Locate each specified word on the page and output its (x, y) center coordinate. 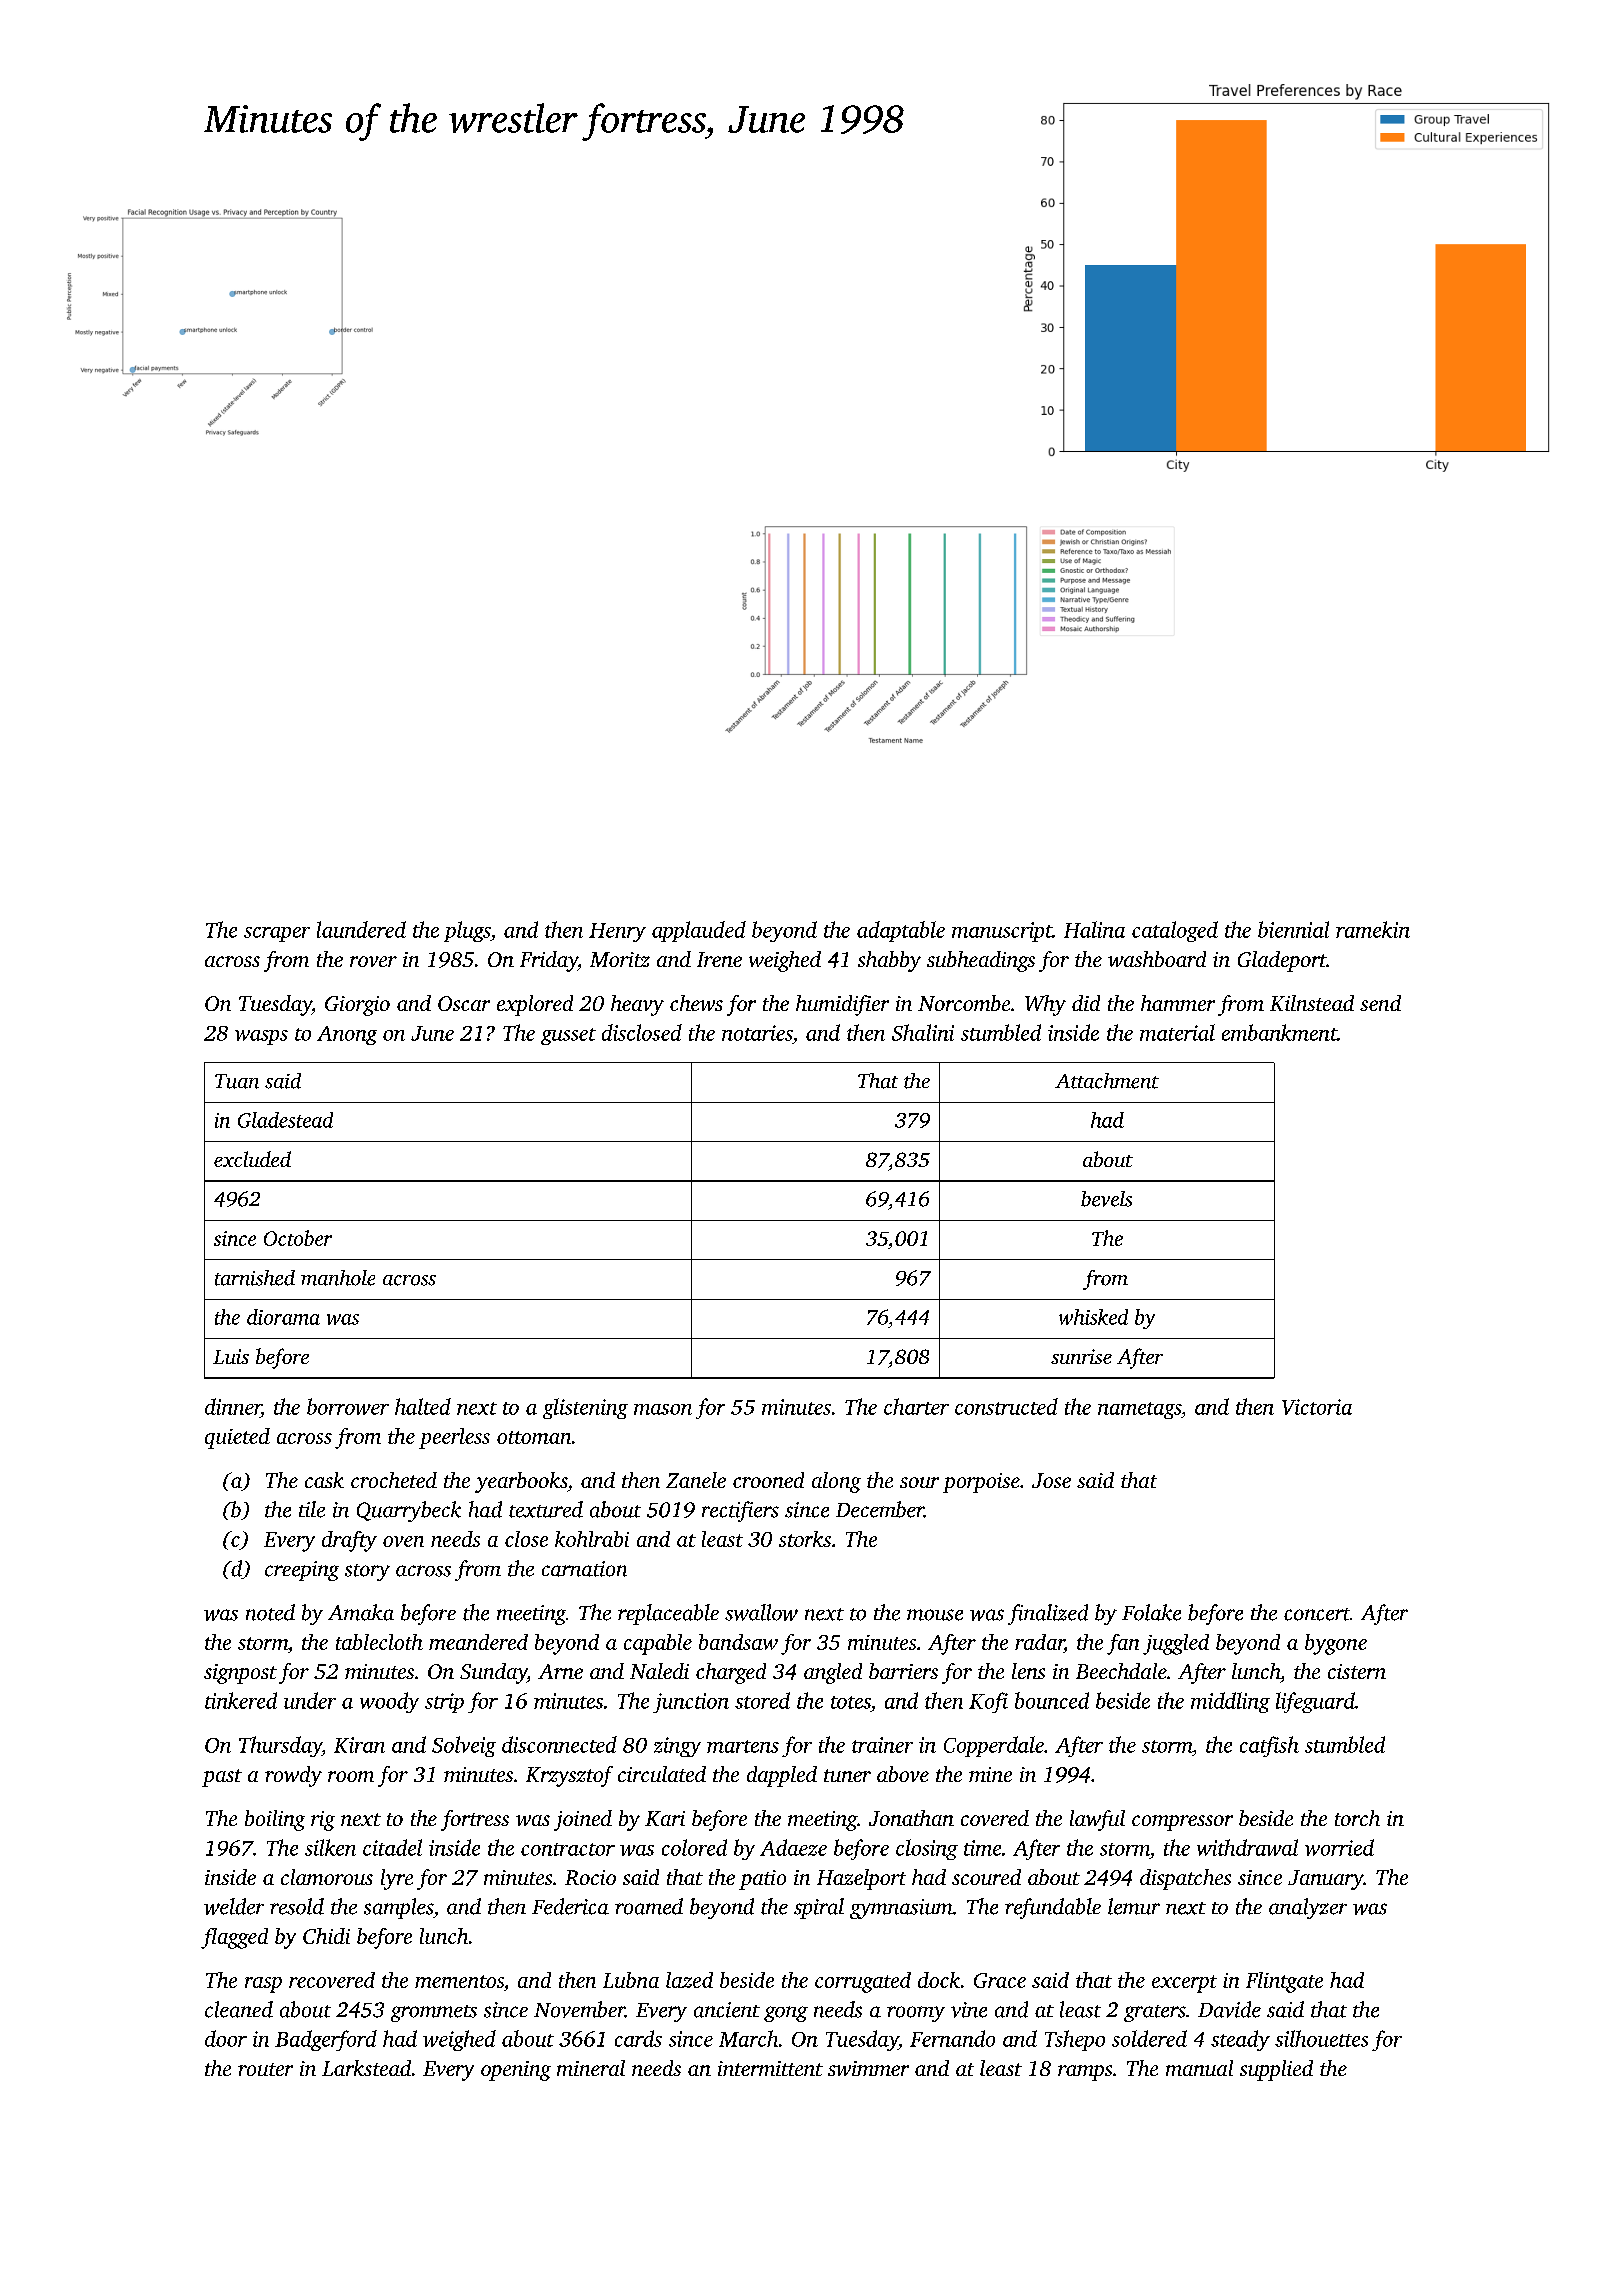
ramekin (1373, 929)
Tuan (237, 1081)
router (265, 2069)
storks (805, 1539)
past (222, 1778)
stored (762, 1700)
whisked (1093, 1317)
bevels (1106, 1199)
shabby (889, 961)
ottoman (534, 1437)
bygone (1336, 1644)
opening (516, 2071)
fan (1123, 1644)
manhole (338, 1278)
